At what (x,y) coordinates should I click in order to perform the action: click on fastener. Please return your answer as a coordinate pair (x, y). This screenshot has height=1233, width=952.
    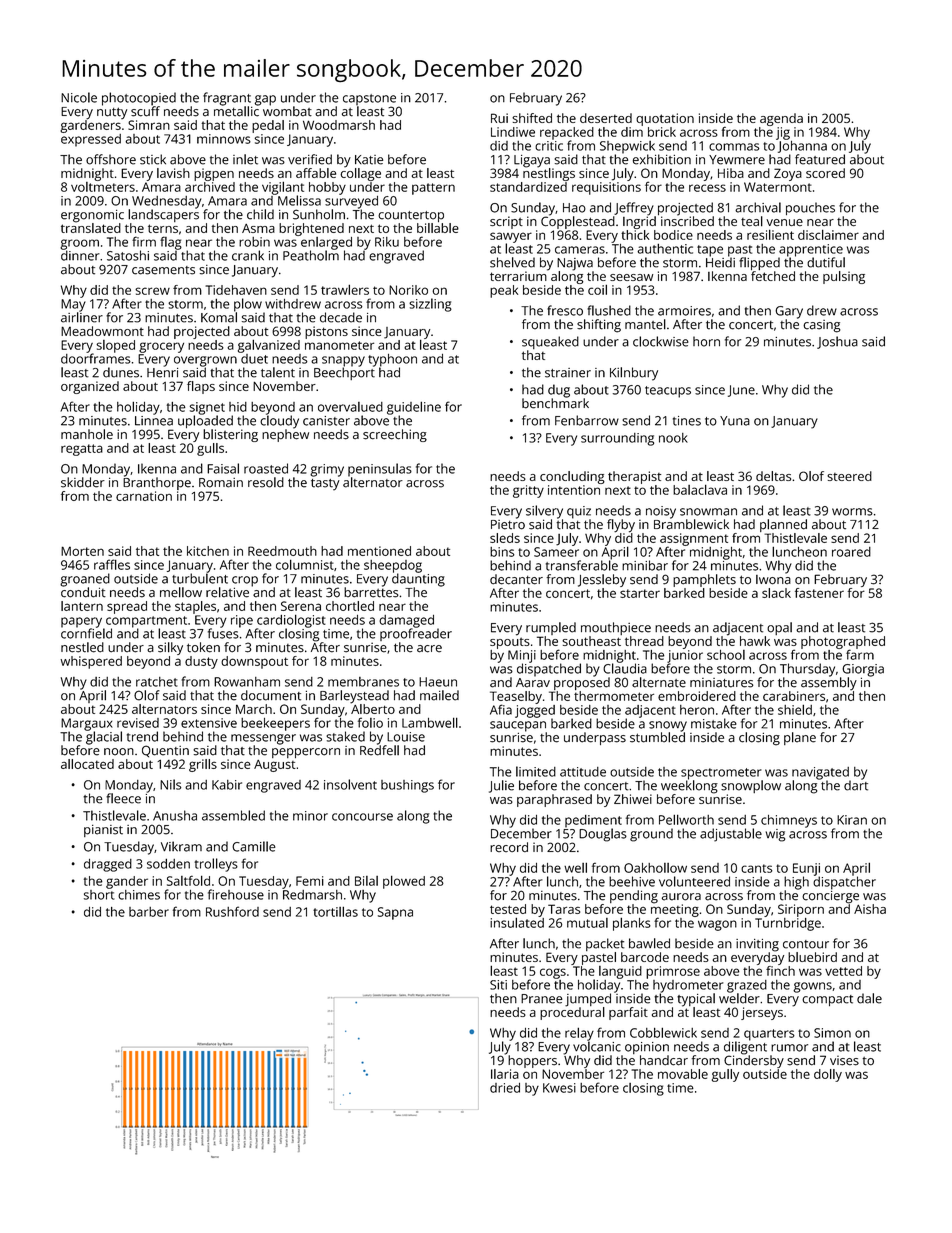
    Looking at the image, I should click on (819, 593).
